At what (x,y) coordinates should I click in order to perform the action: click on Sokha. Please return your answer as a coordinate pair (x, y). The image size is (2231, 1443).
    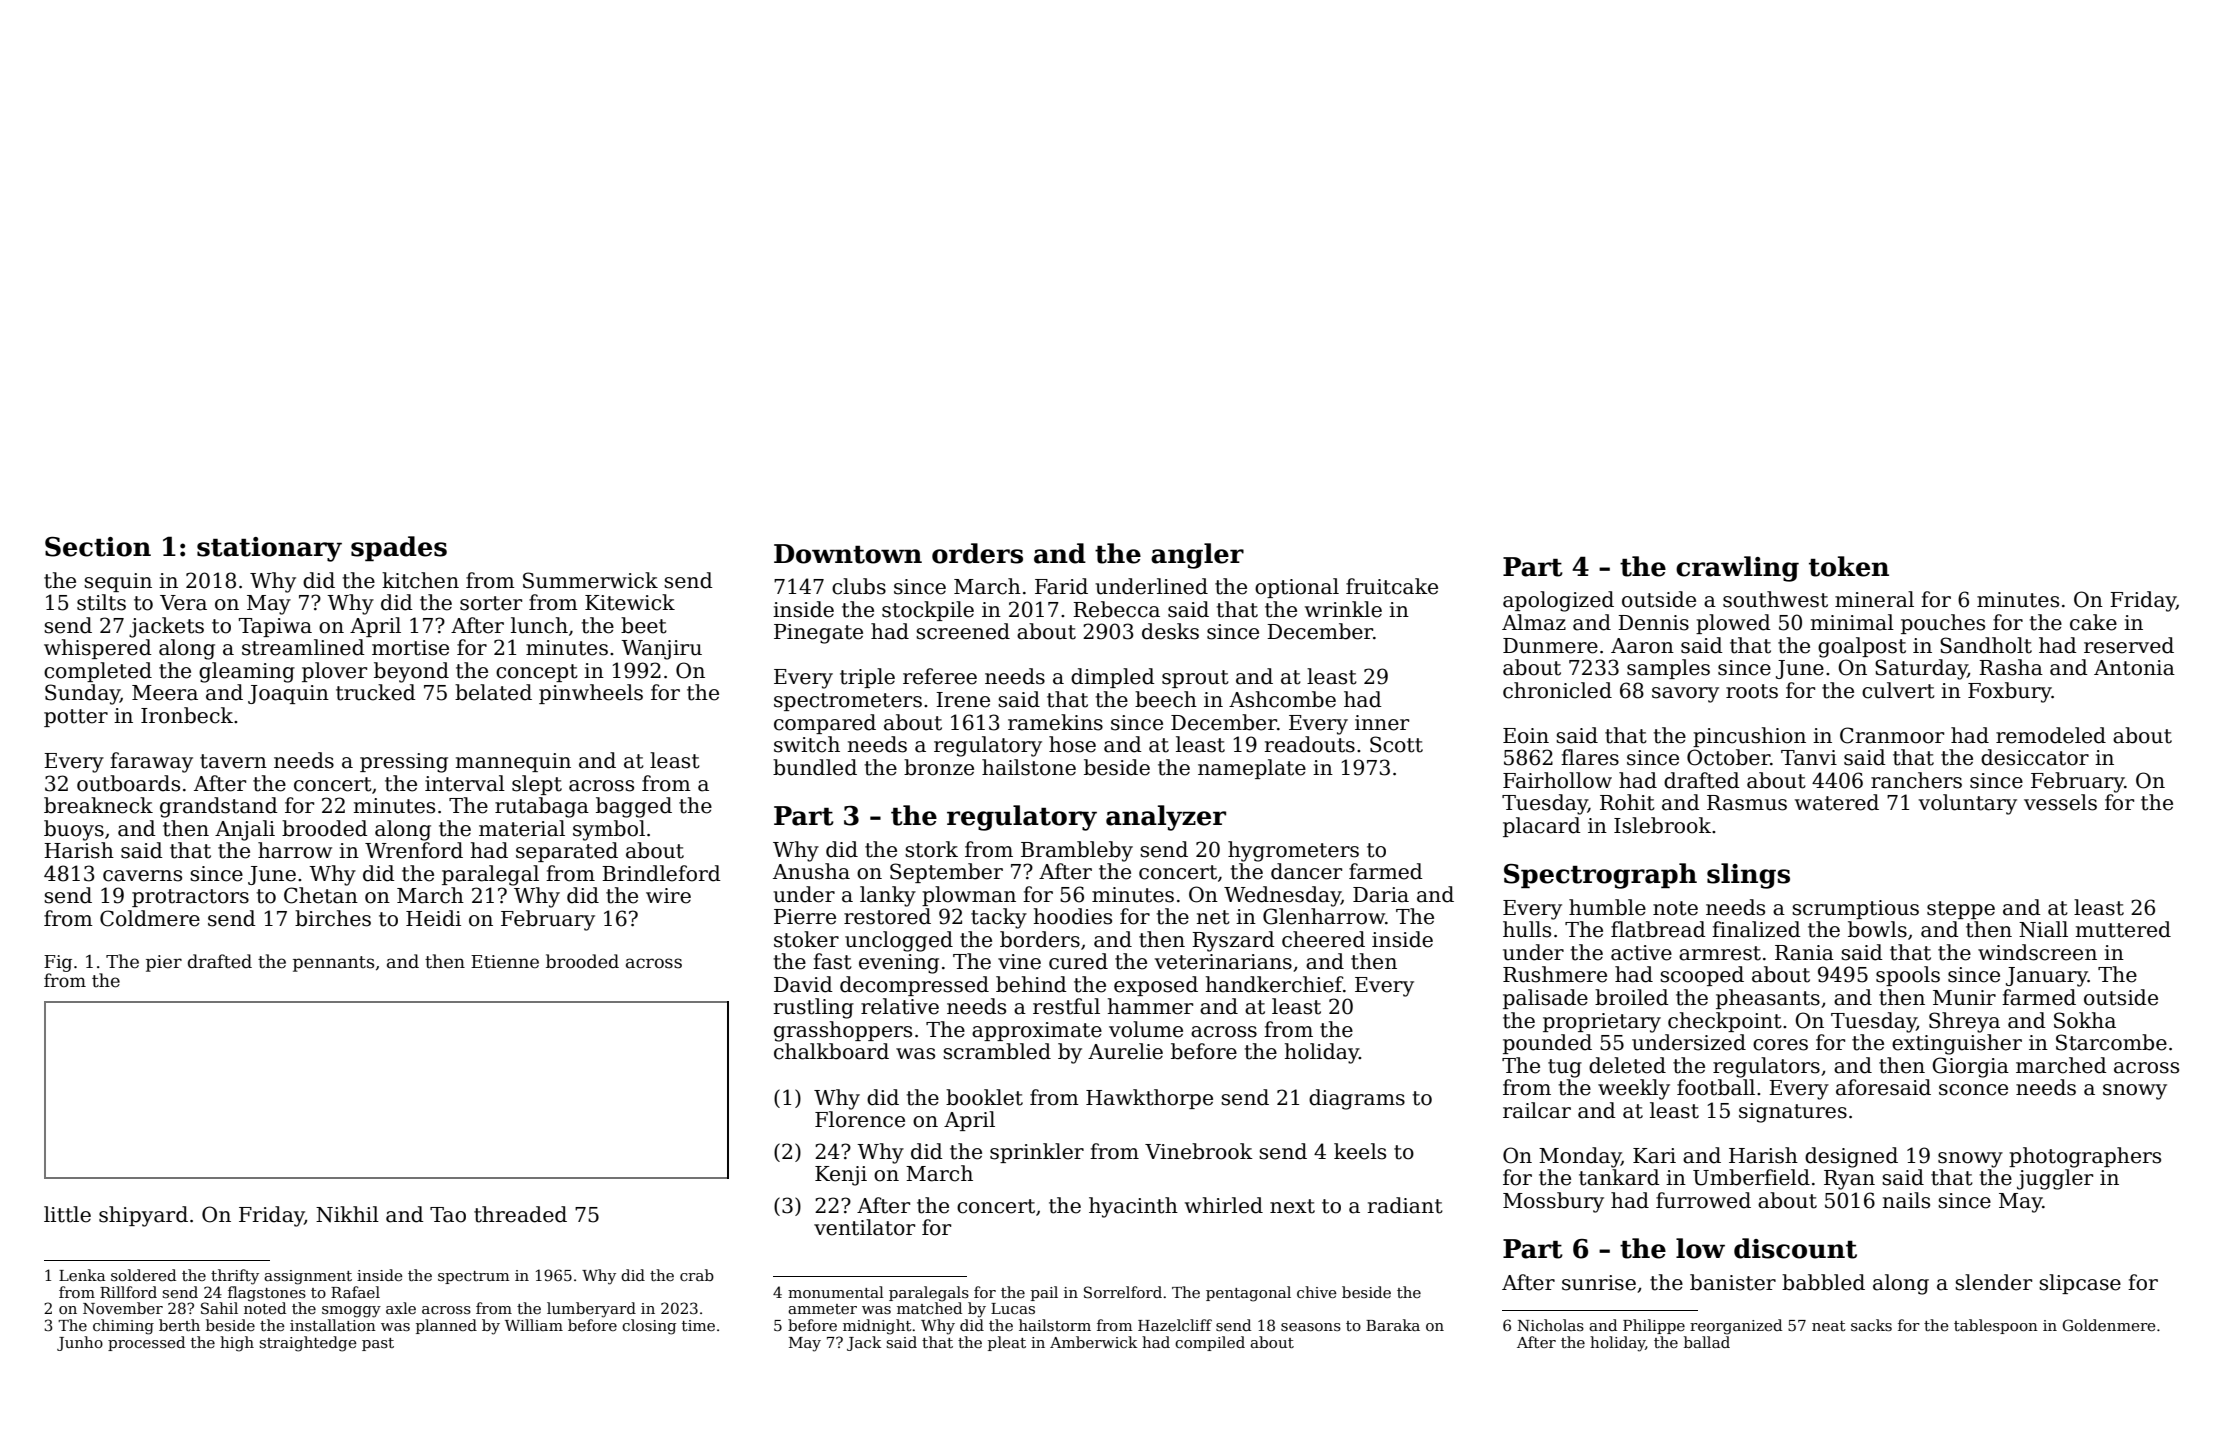
    Looking at the image, I should click on (2085, 1020).
